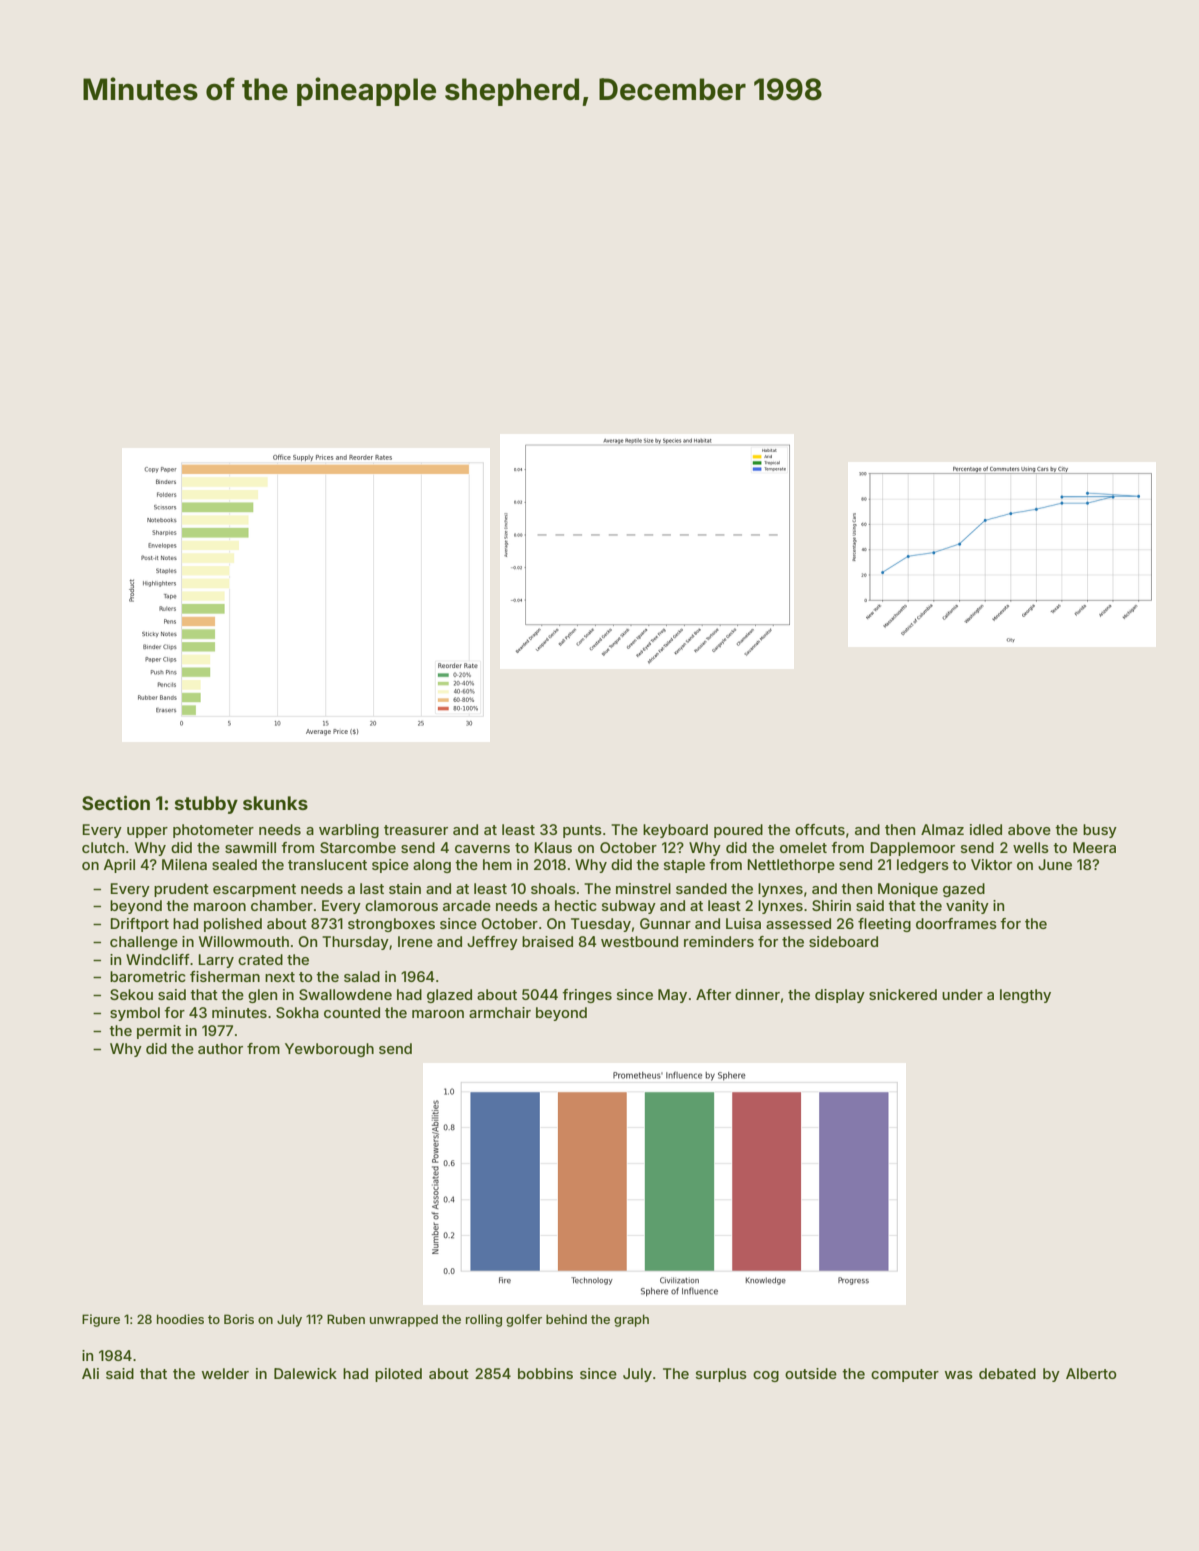  I want to click on offcuts, so click(820, 829).
